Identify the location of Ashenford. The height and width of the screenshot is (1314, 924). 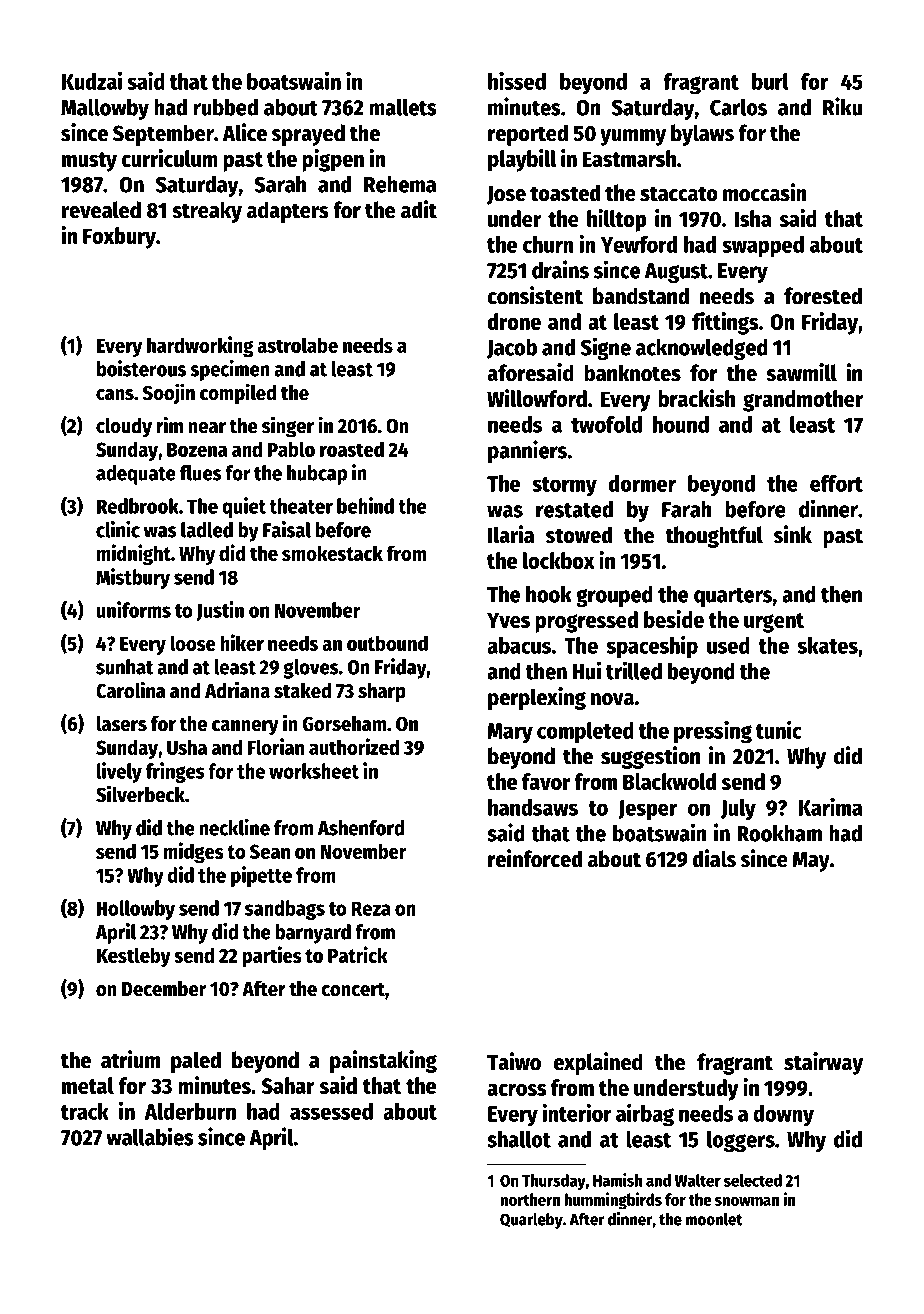
(361, 828).
